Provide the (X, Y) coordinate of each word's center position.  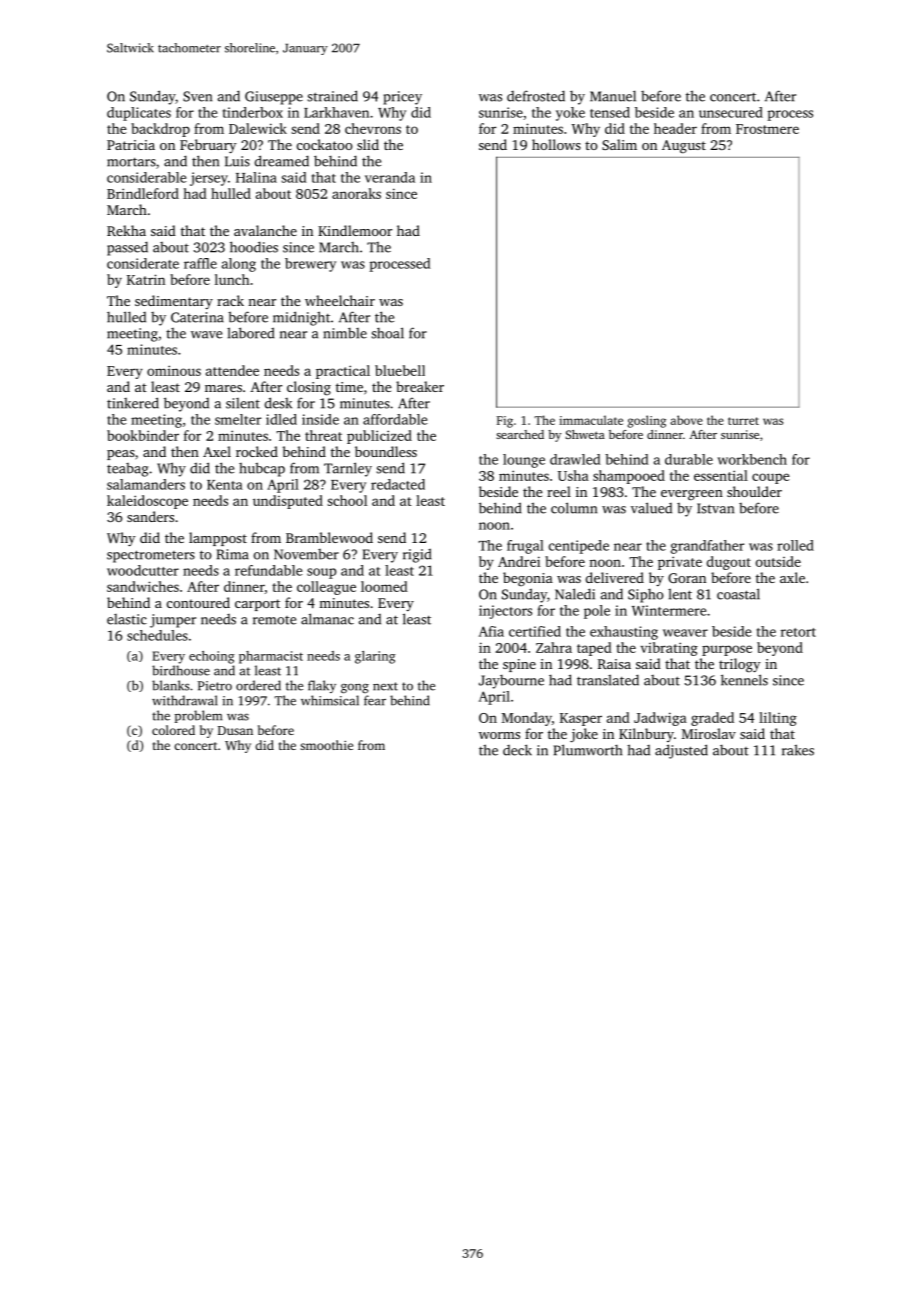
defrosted (536, 96)
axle (792, 577)
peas (121, 455)
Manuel (613, 96)
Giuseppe (274, 98)
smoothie (326, 745)
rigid (417, 555)
